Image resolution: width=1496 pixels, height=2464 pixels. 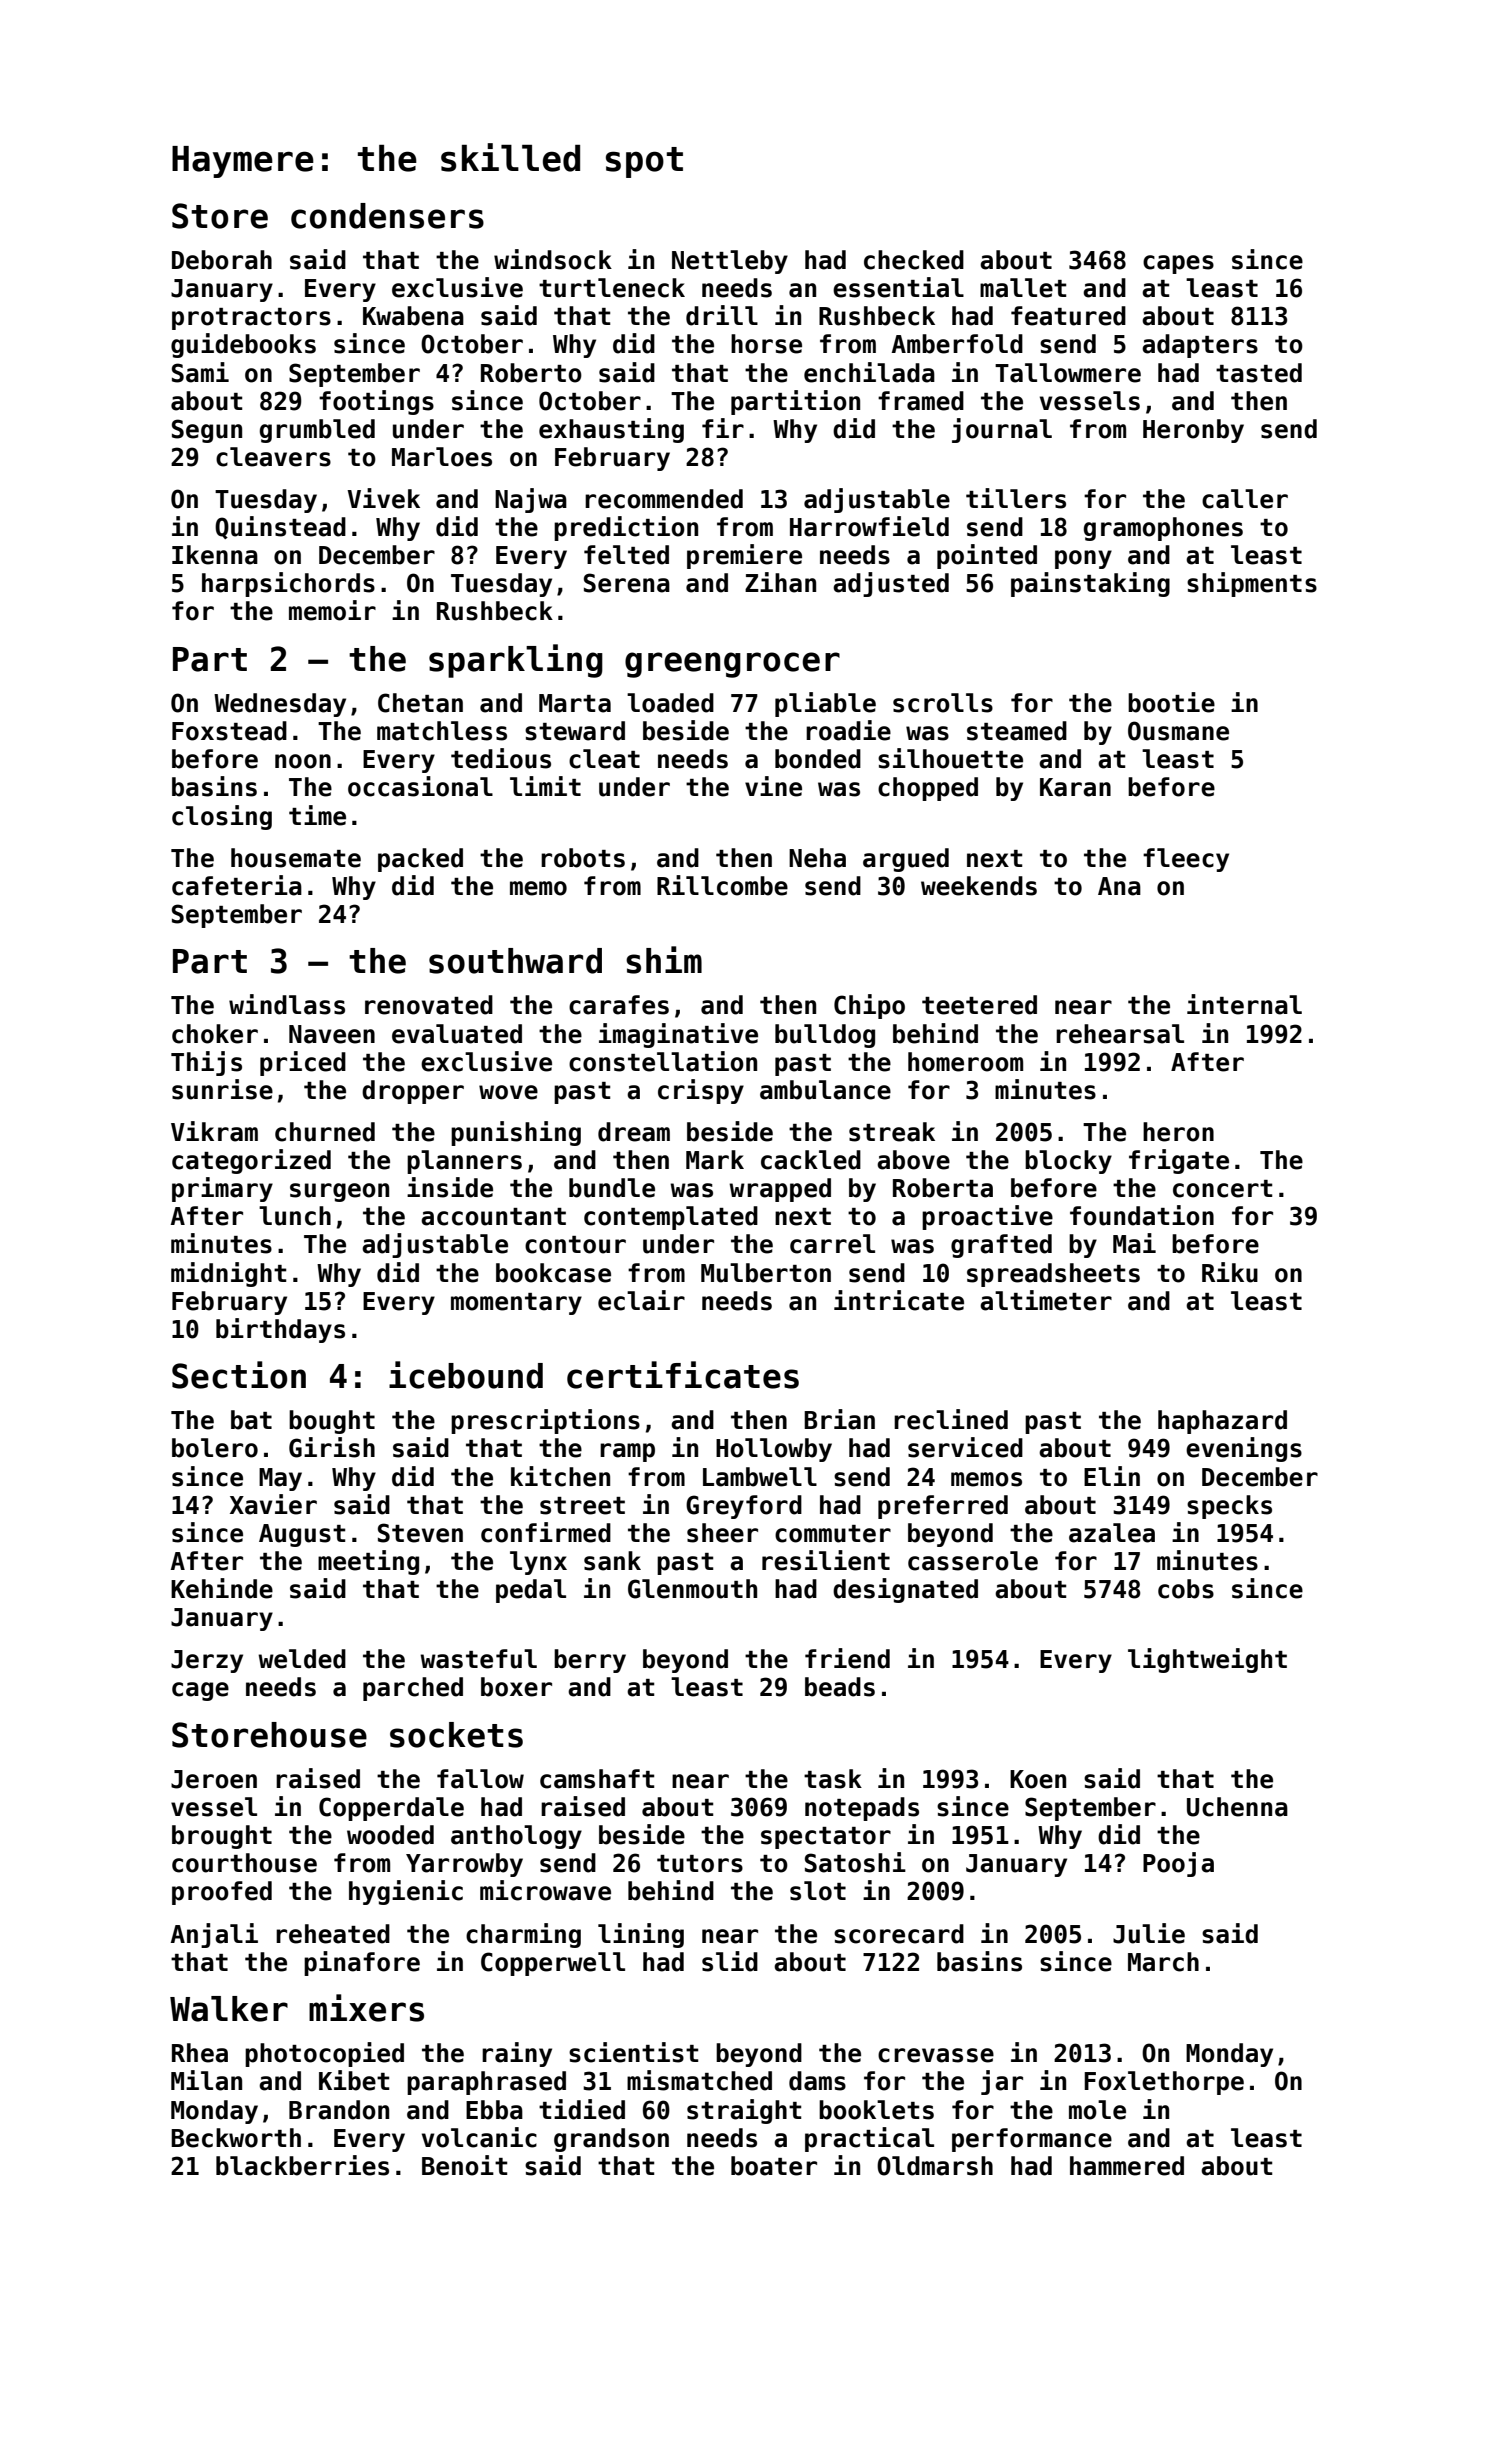 What do you see at coordinates (1075, 787) in the page?
I see `Karan` at bounding box center [1075, 787].
